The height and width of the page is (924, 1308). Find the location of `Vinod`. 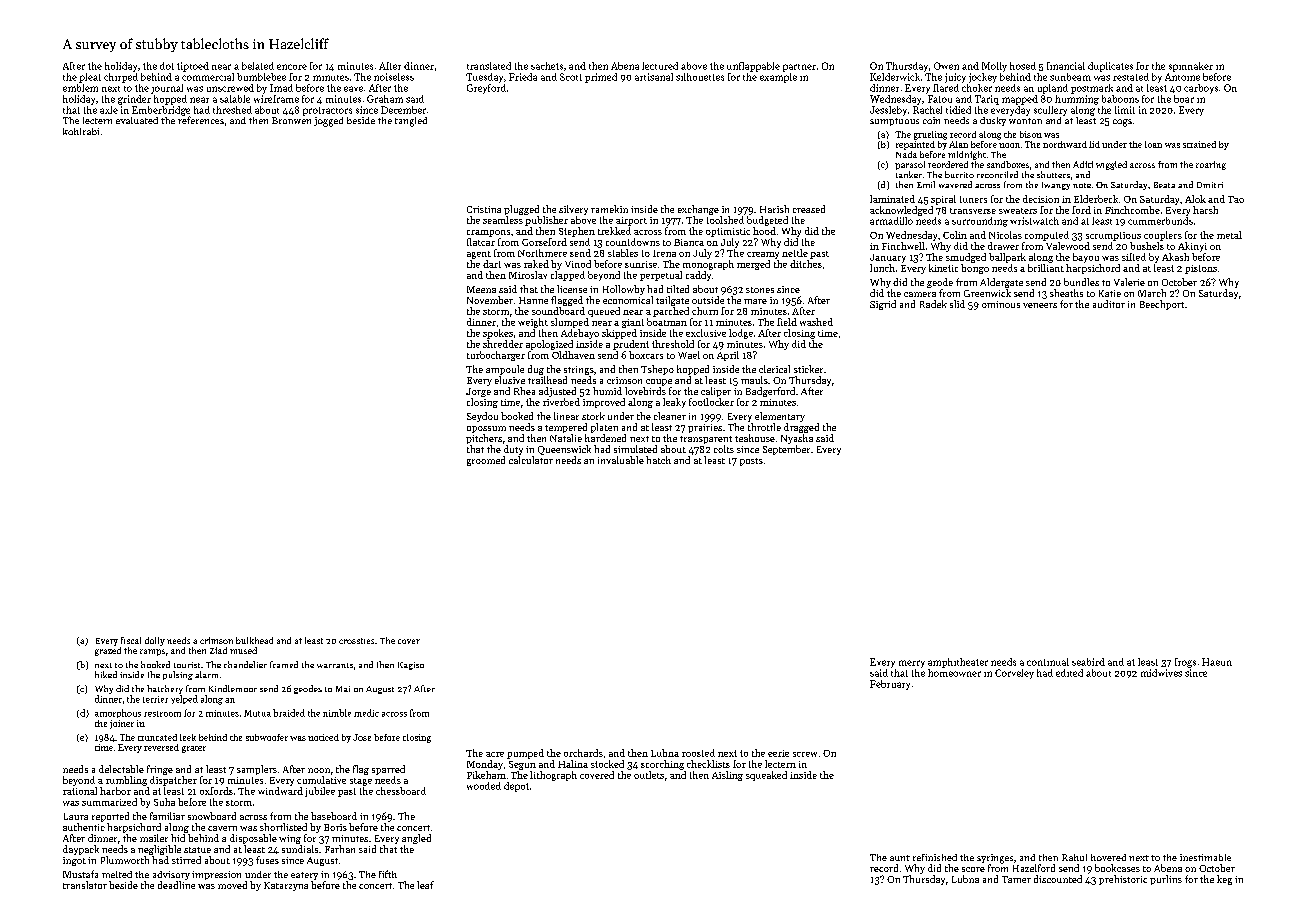

Vinod is located at coordinates (578, 264).
